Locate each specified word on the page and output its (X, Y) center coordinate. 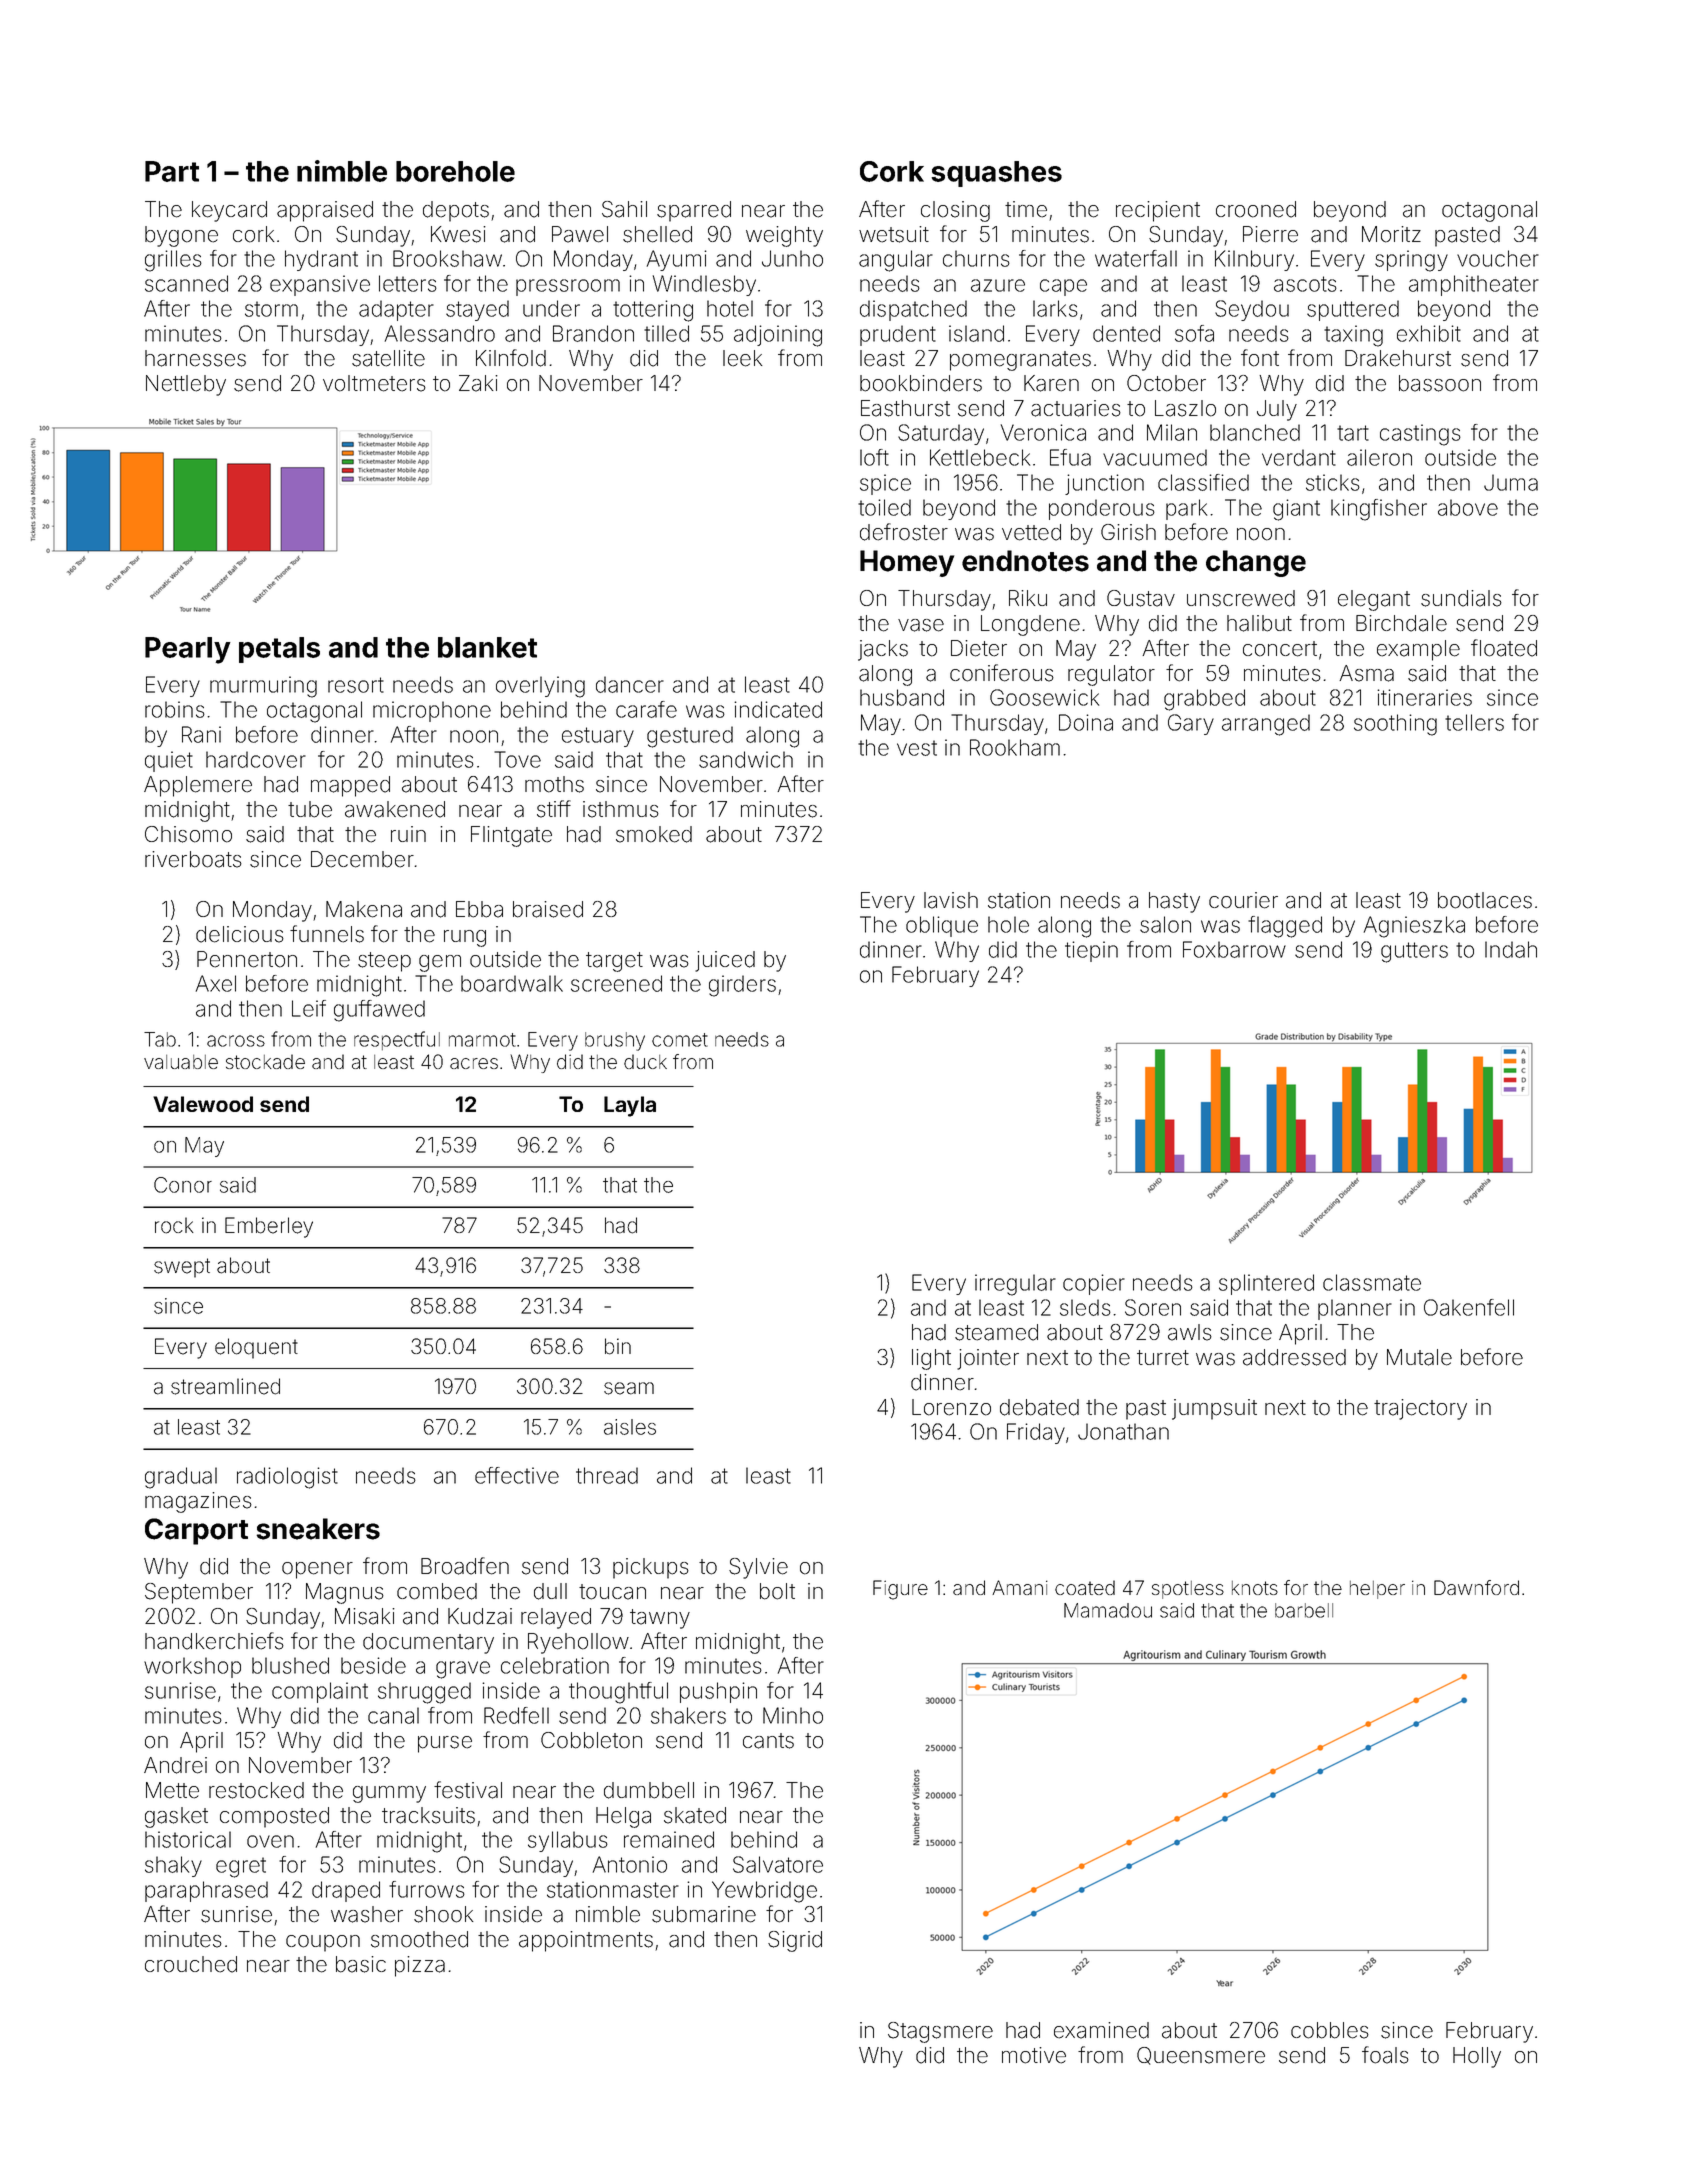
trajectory (1420, 1409)
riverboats (193, 859)
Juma (1511, 482)
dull (550, 1591)
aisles (630, 1427)
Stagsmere (940, 2032)
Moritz (1391, 234)
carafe (646, 709)
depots (456, 211)
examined (1101, 2030)
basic (361, 1964)
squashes (996, 174)
